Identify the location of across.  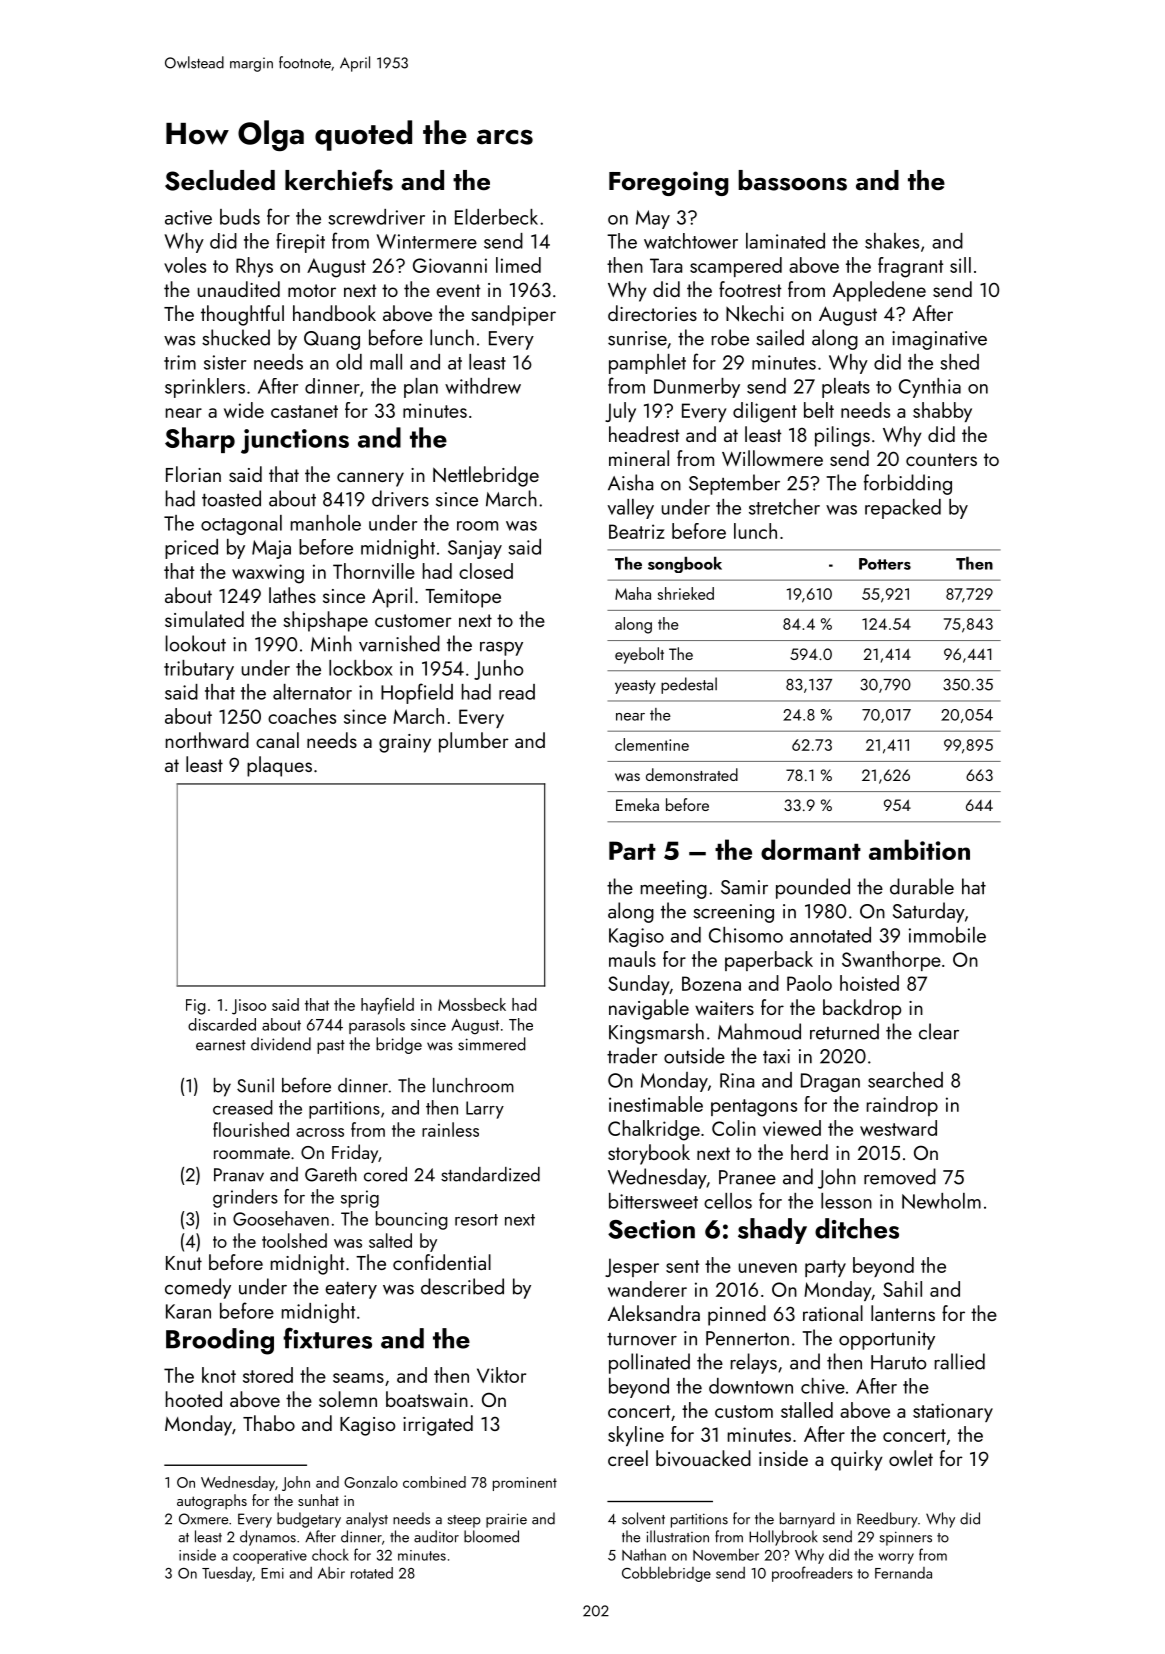
(320, 1132).
